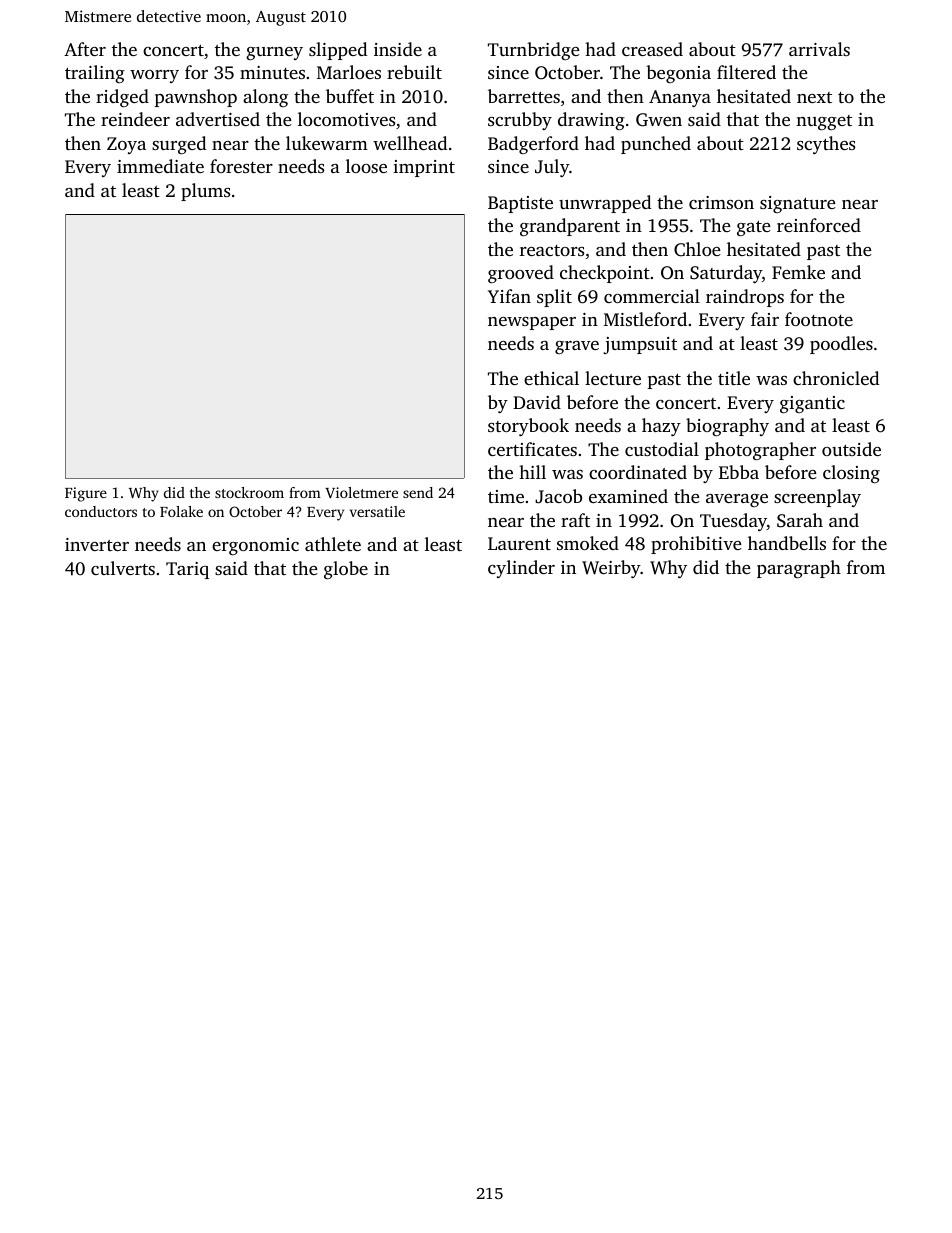 The image size is (952, 1233). Describe the element at coordinates (160, 166) in the document. I see `immediate` at that location.
